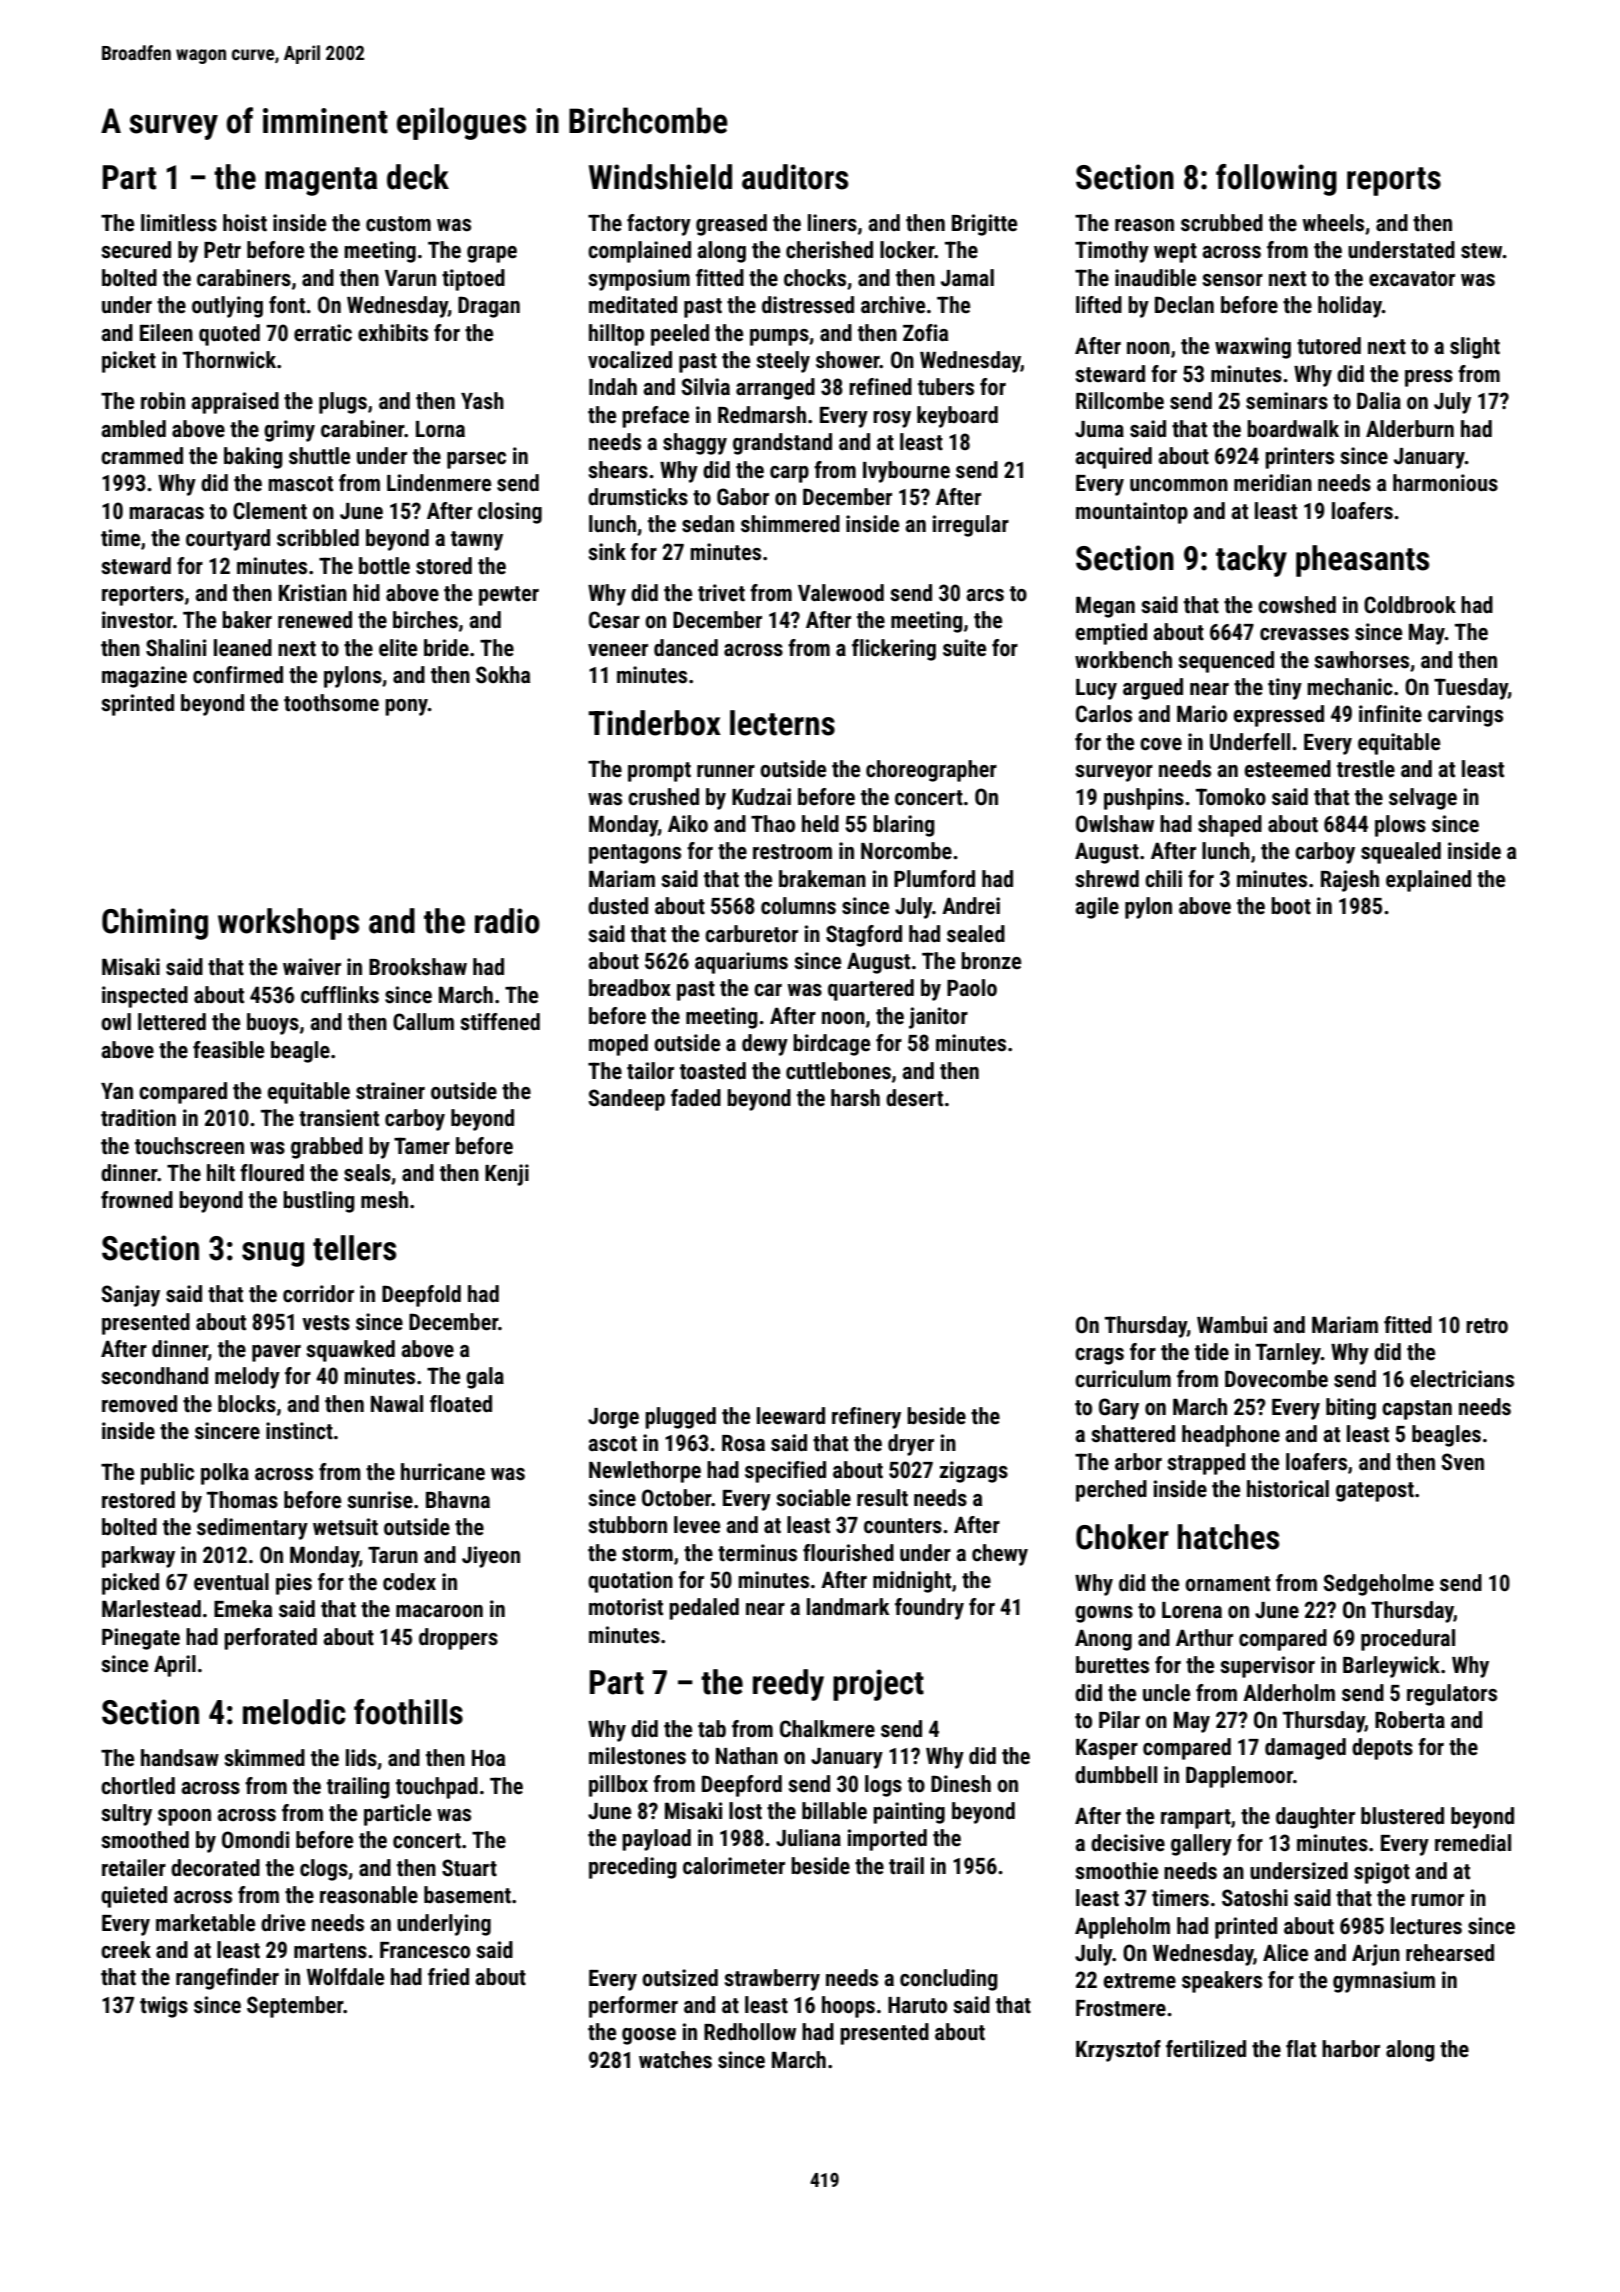 The height and width of the screenshot is (2292, 1620). Describe the element at coordinates (1412, 279) in the screenshot. I see `excavator` at that location.
